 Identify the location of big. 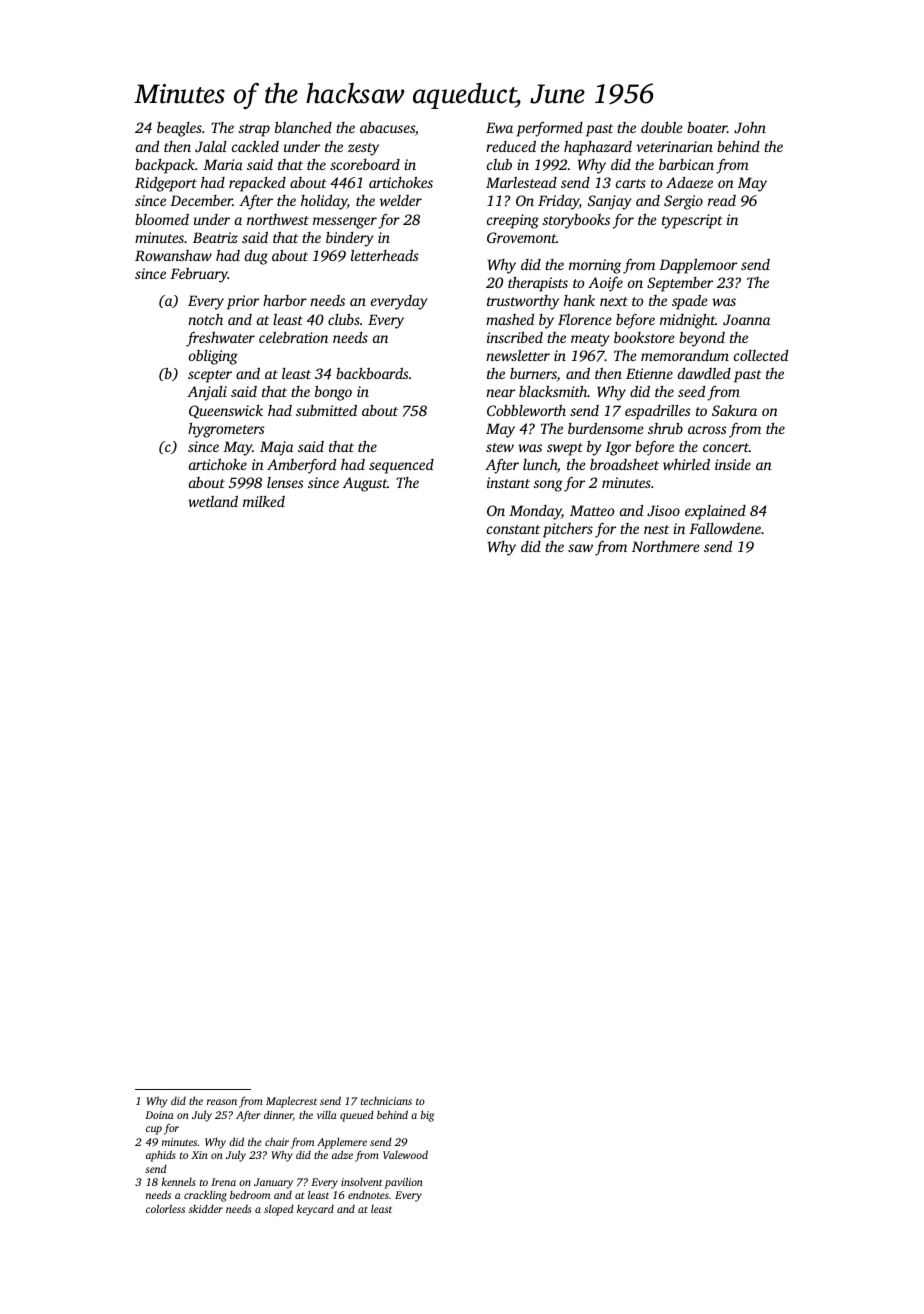
(427, 1116).
